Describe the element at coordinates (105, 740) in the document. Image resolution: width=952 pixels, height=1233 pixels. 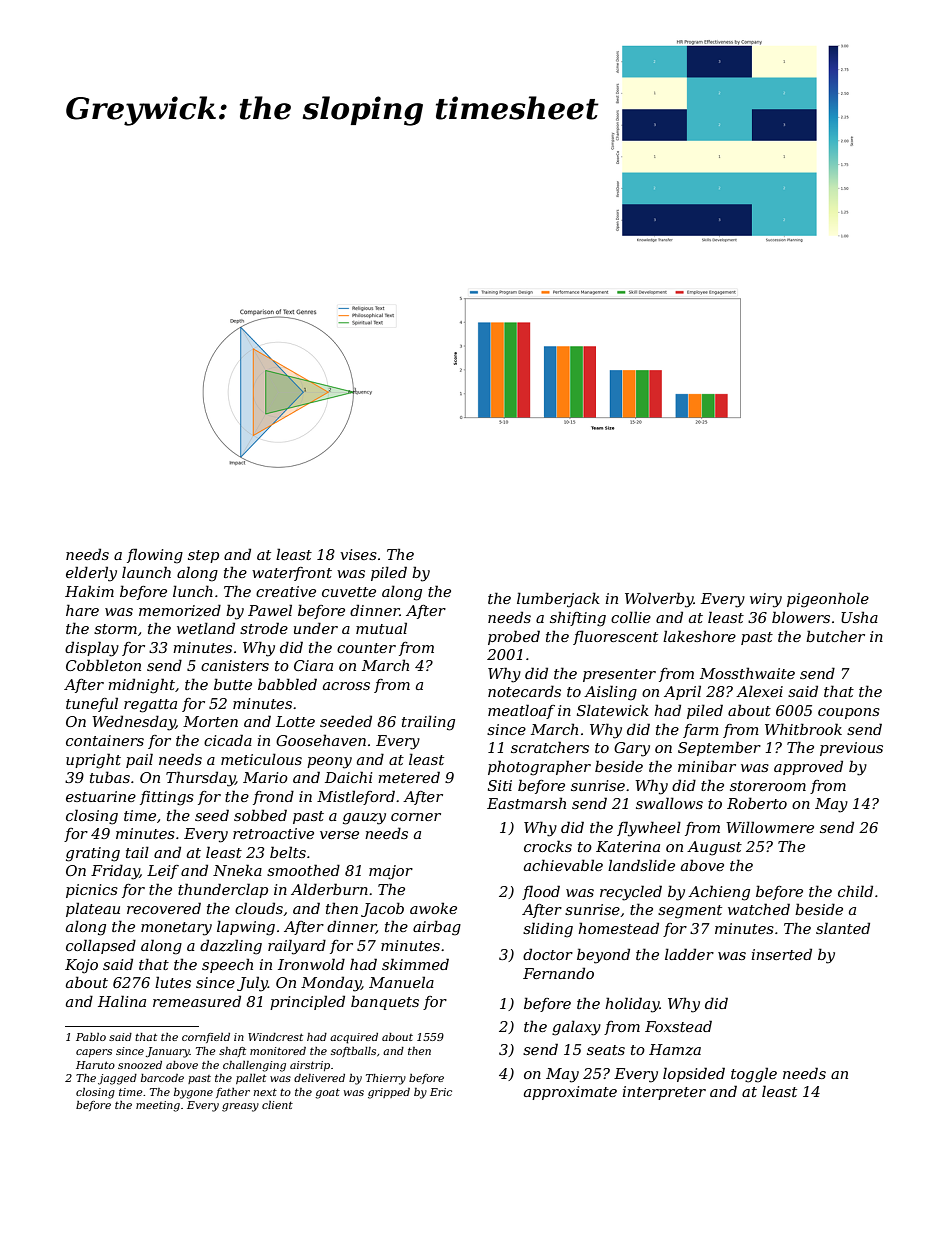
I see `containers` at that location.
